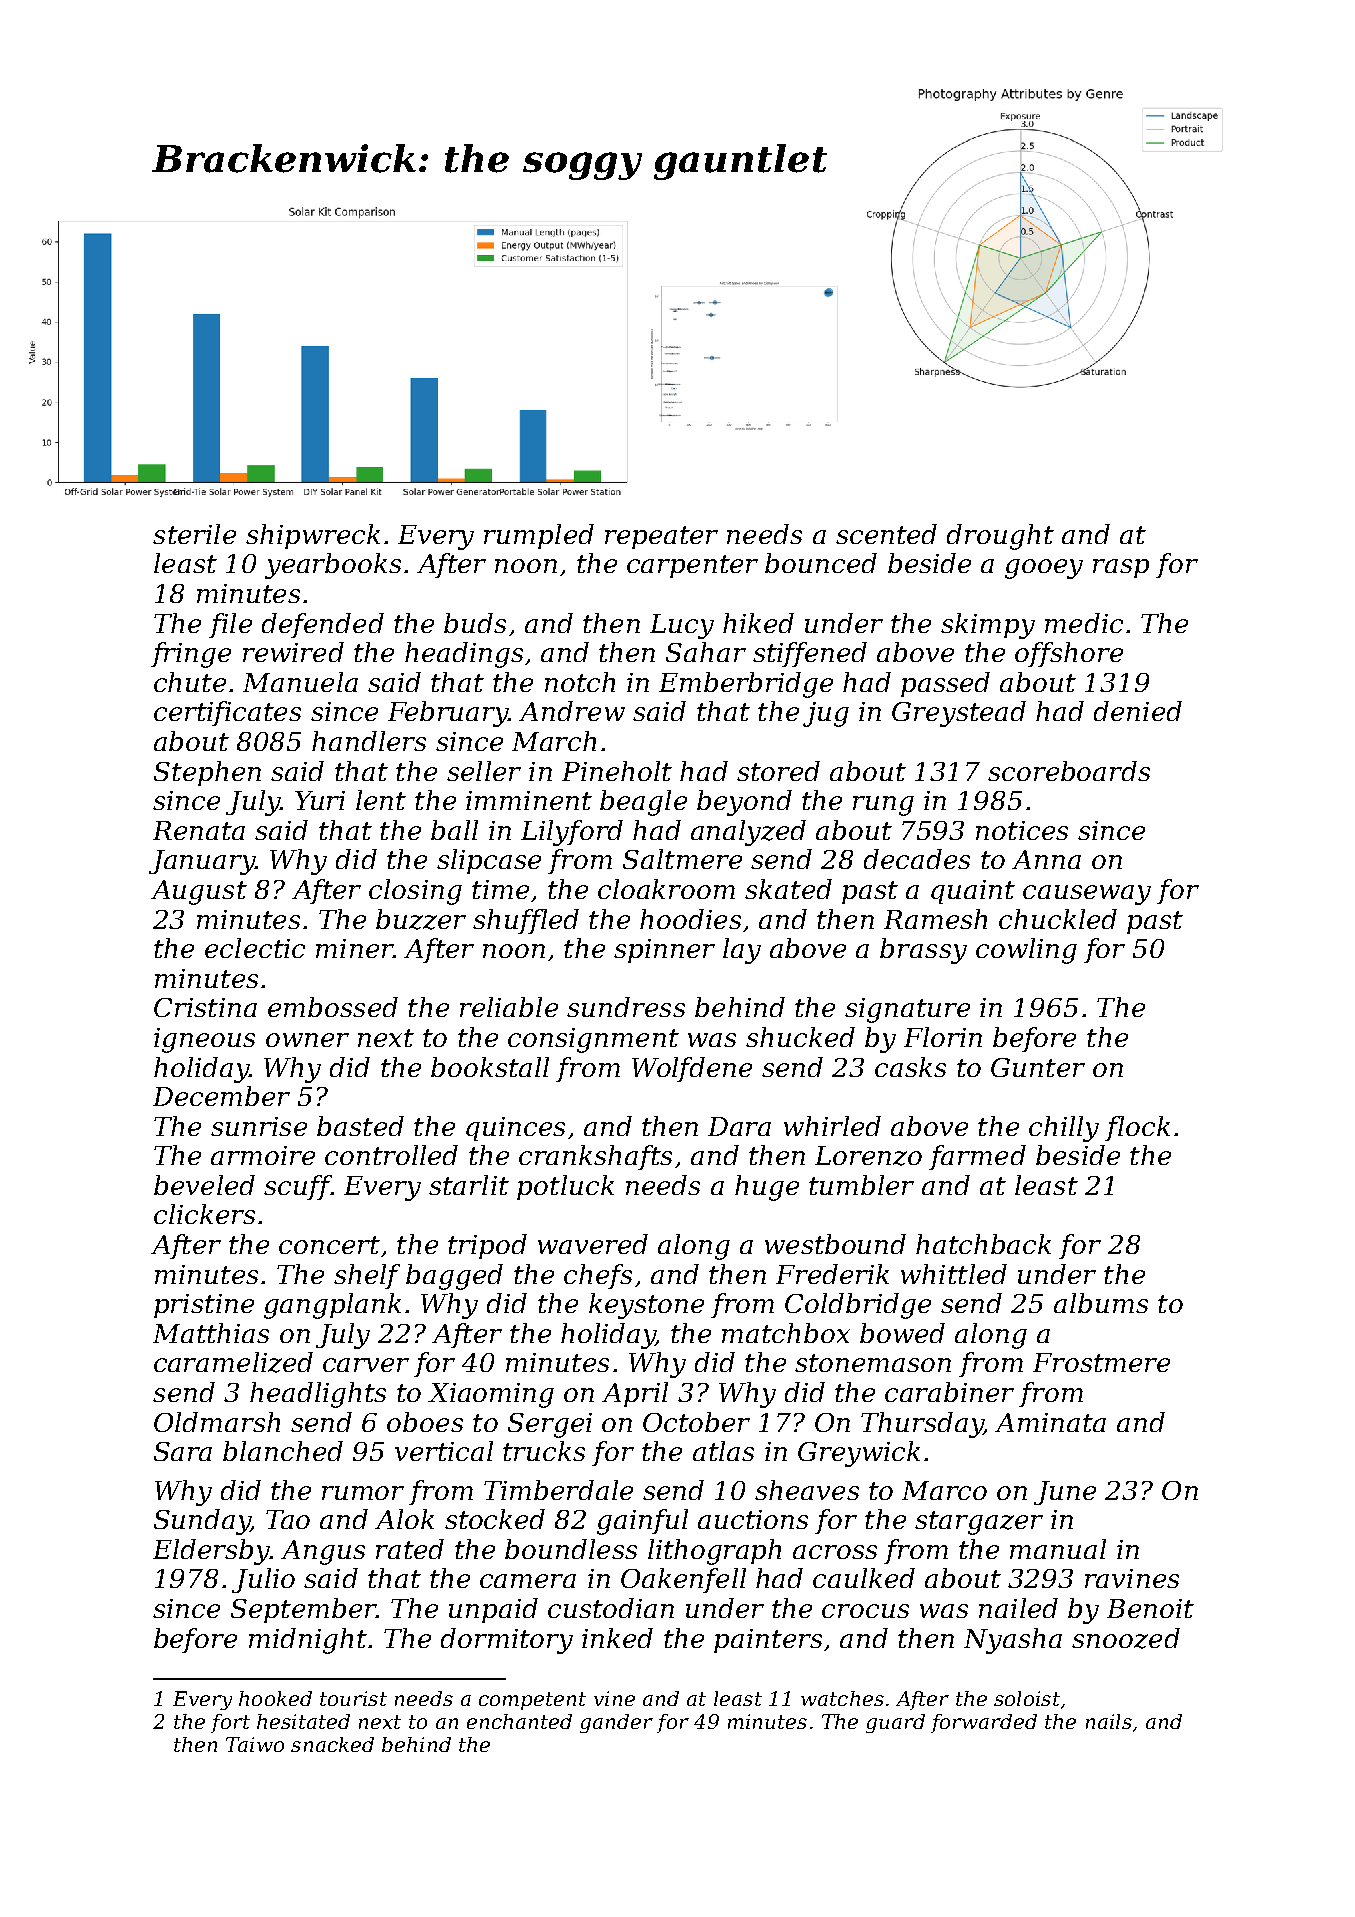 The width and height of the image is (1355, 1917). What do you see at coordinates (308, 1641) in the image?
I see `midnight` at bounding box center [308, 1641].
